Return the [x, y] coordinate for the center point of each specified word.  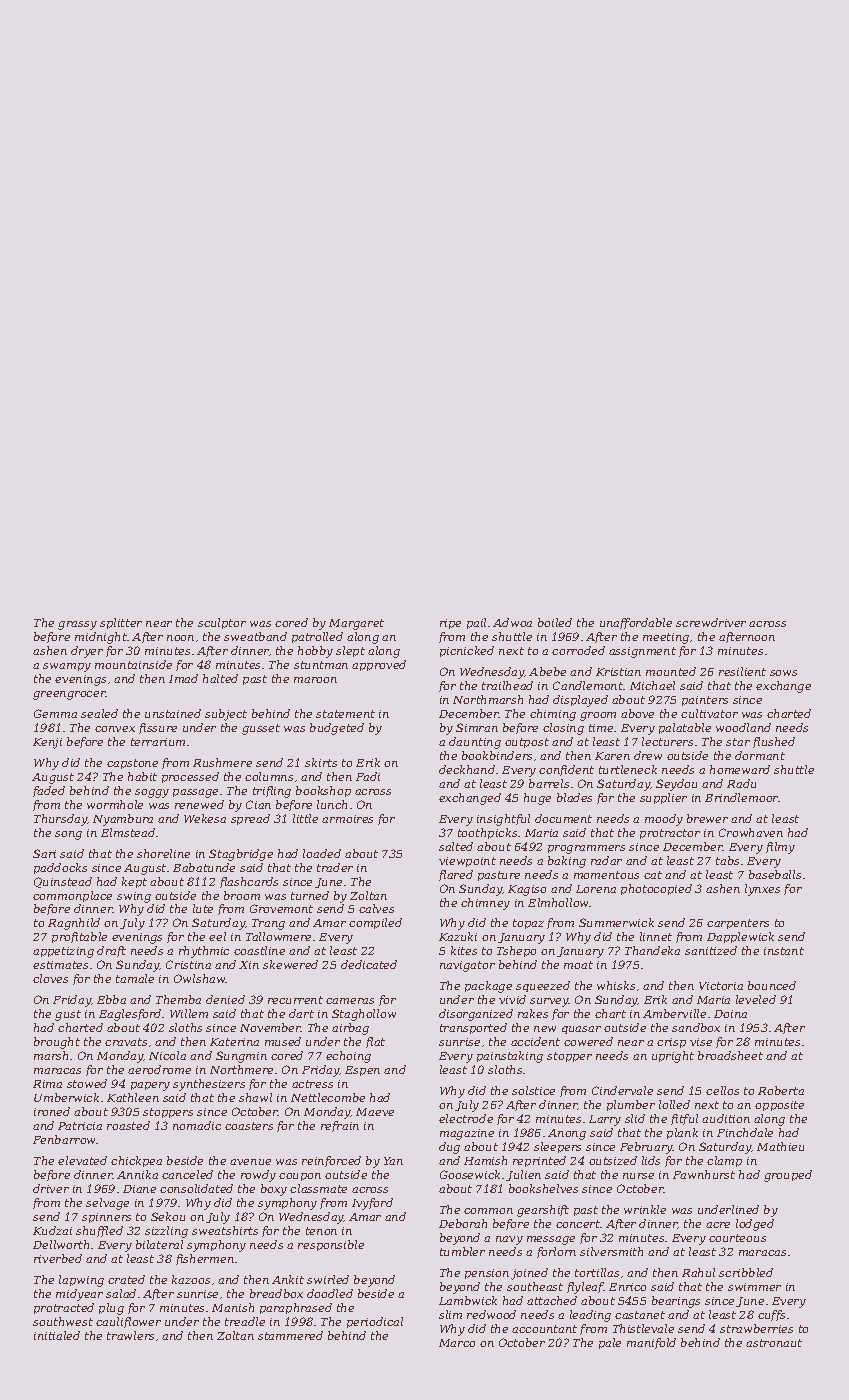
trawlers [130, 1335]
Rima [47, 1084]
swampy [67, 667]
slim [450, 1314]
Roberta [781, 1090]
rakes [533, 1013]
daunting [475, 743]
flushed [774, 742]
